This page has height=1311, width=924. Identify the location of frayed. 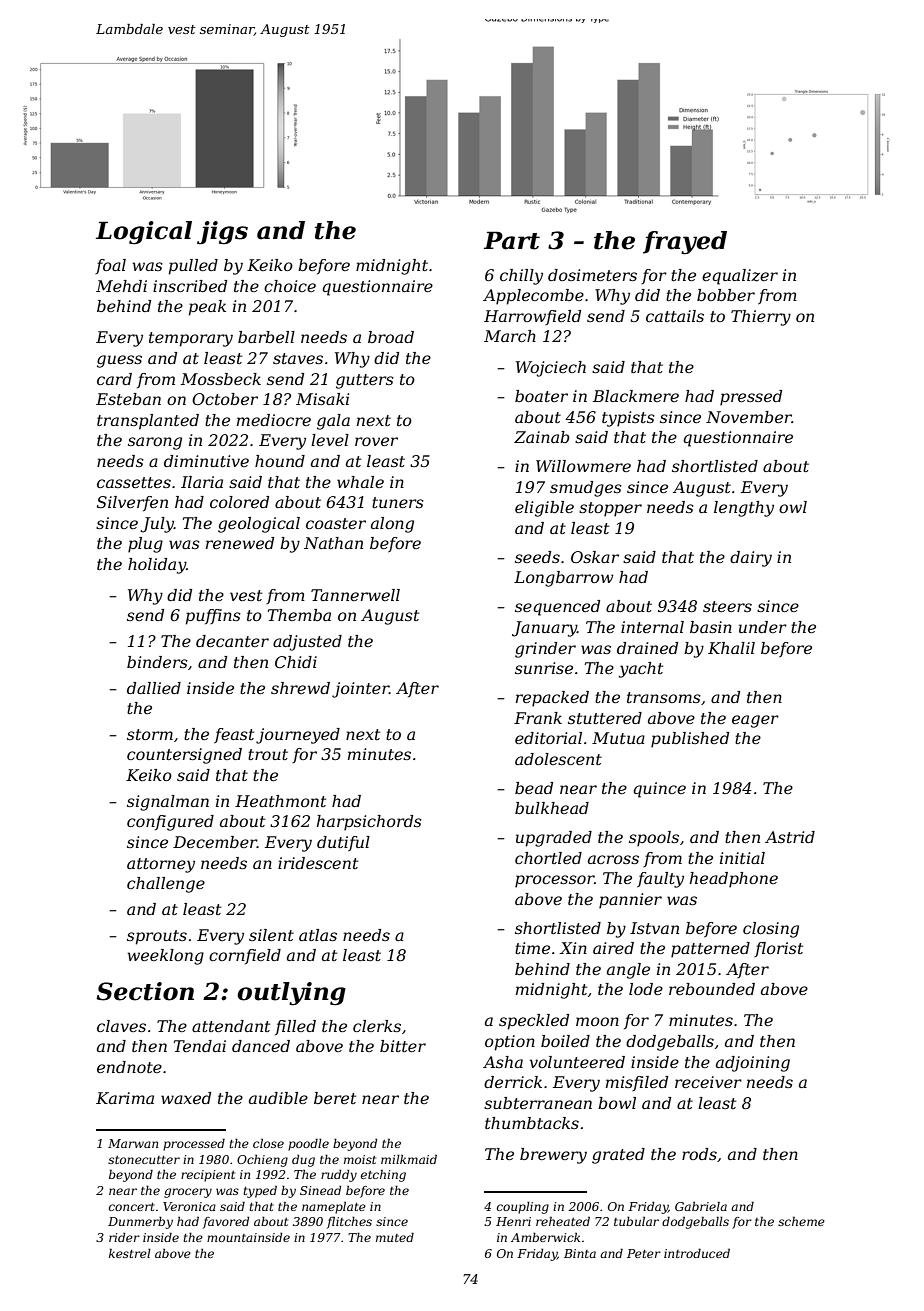
(685, 243).
